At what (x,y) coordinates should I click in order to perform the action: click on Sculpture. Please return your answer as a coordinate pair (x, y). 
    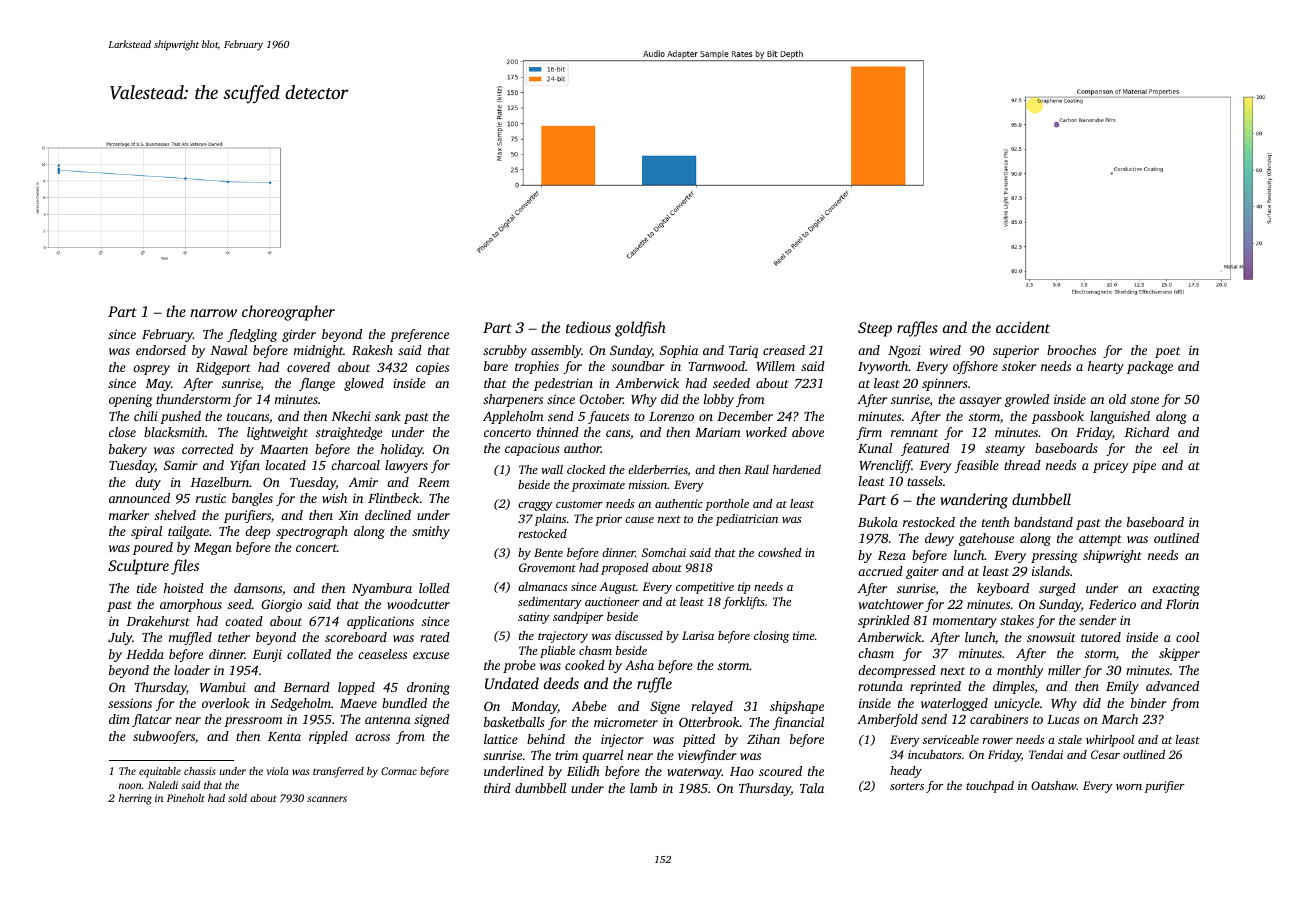
    Looking at the image, I should click on (138, 567).
